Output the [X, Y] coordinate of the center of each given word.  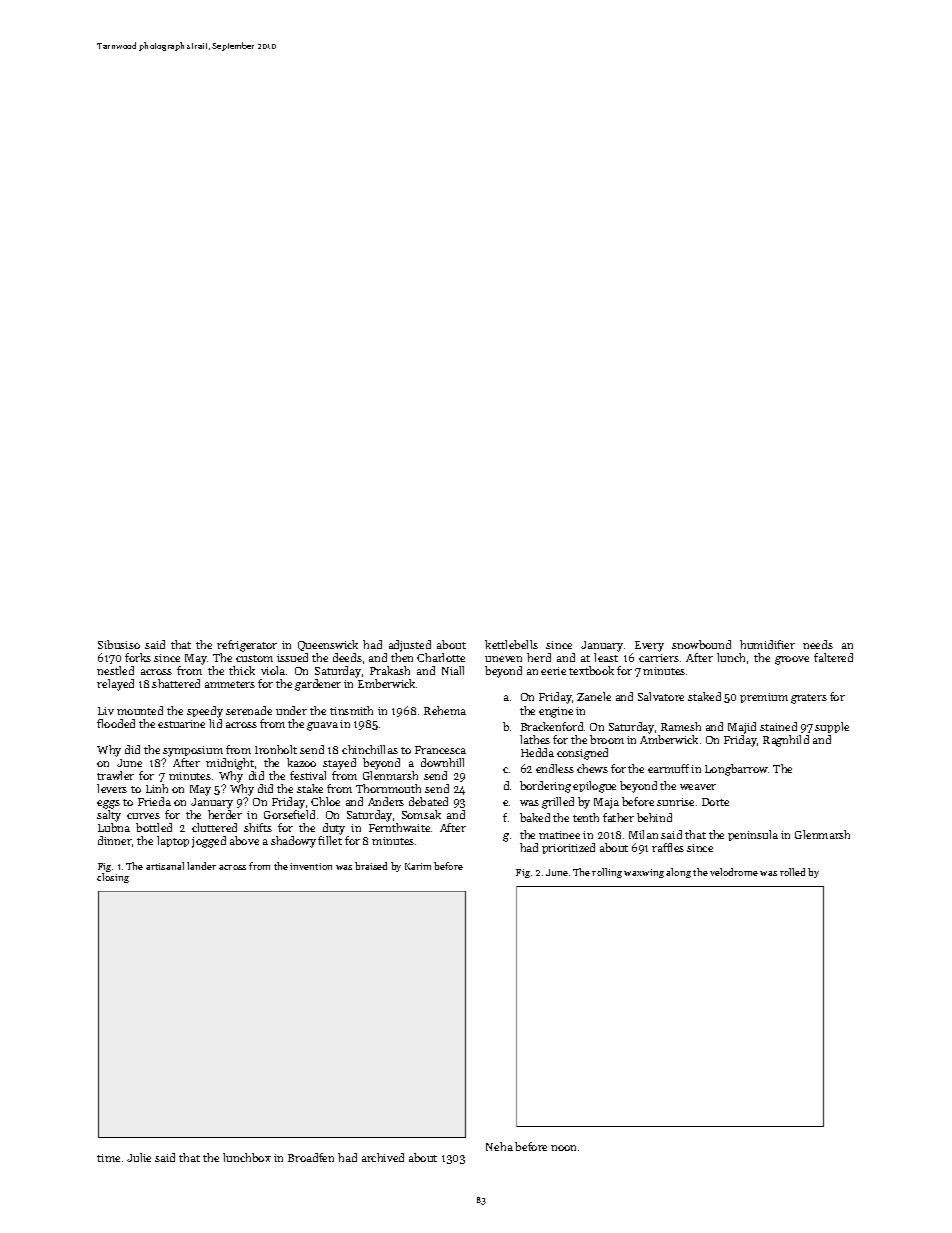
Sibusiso [119, 644]
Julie [139, 1157]
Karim [418, 866]
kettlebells [511, 644]
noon [563, 1148]
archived [383, 1157]
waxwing [644, 873]
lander [201, 866]
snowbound [701, 644]
